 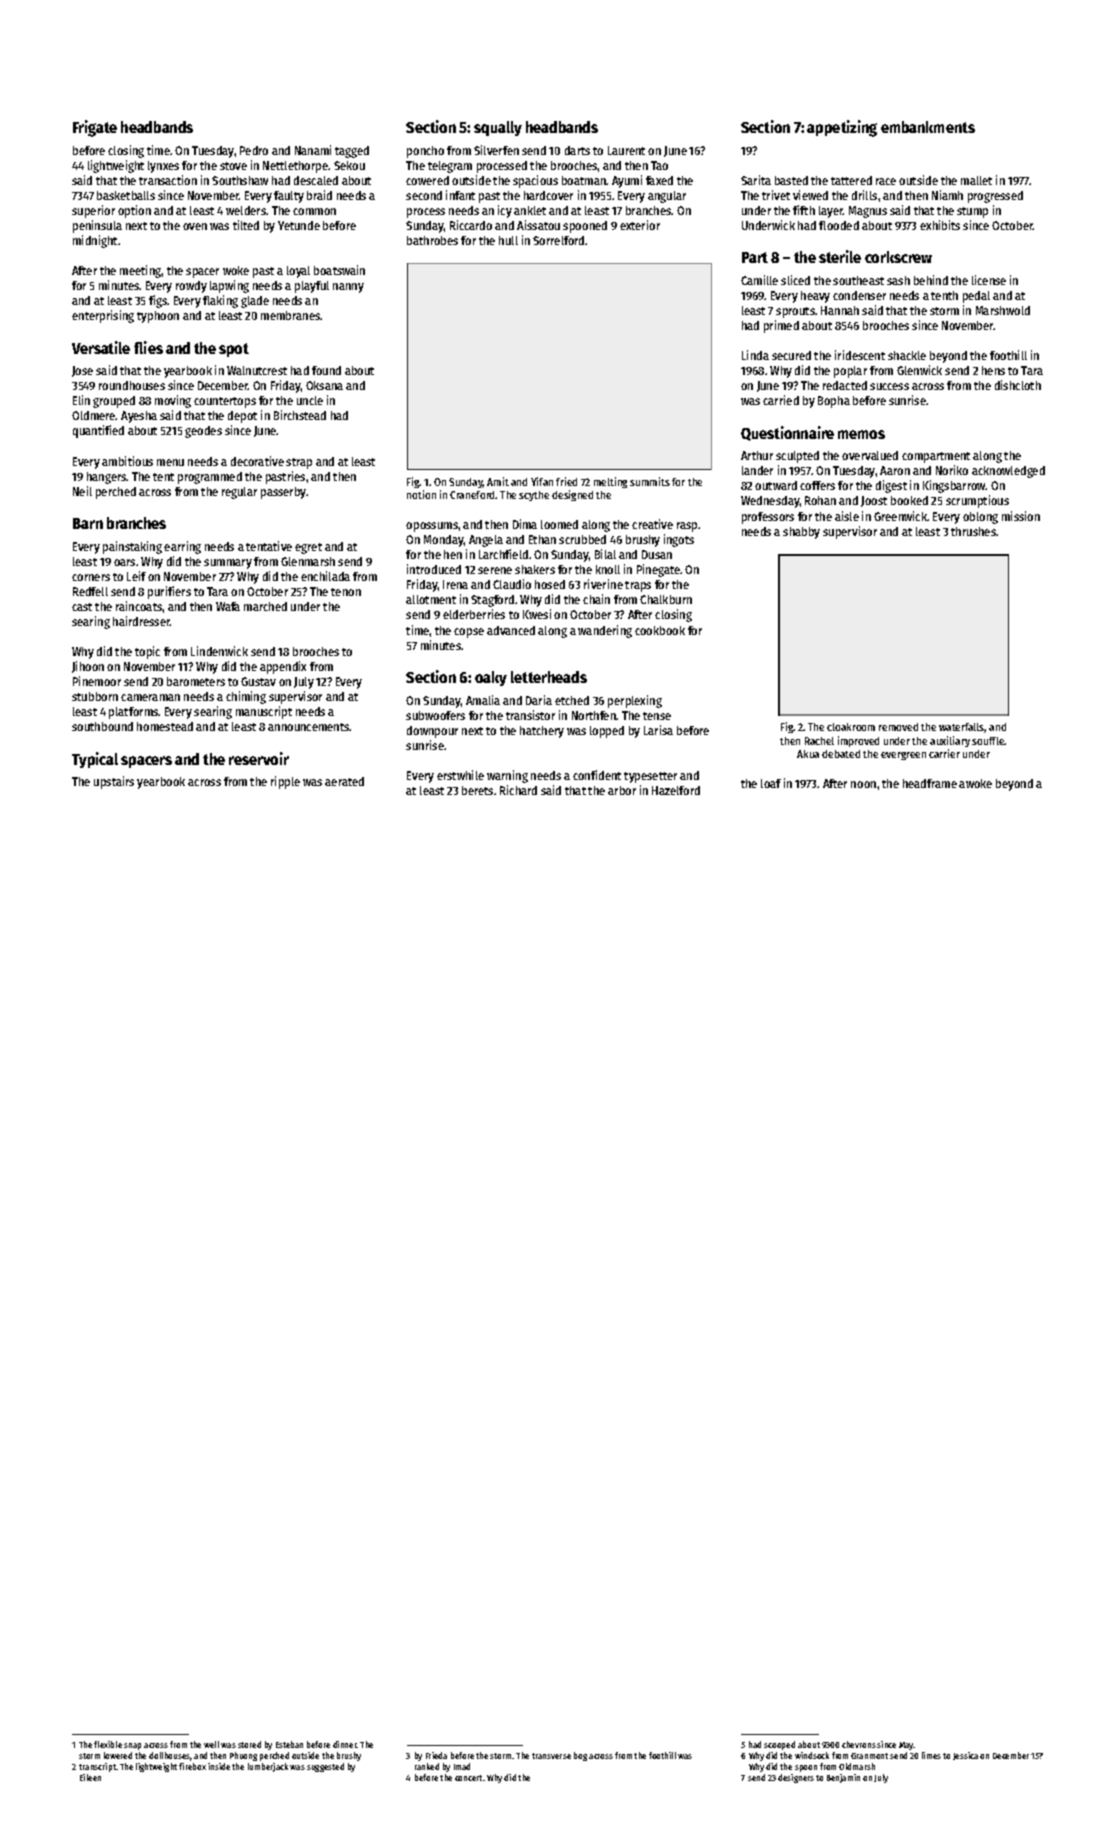 I want to click on superior, so click(x=93, y=211).
